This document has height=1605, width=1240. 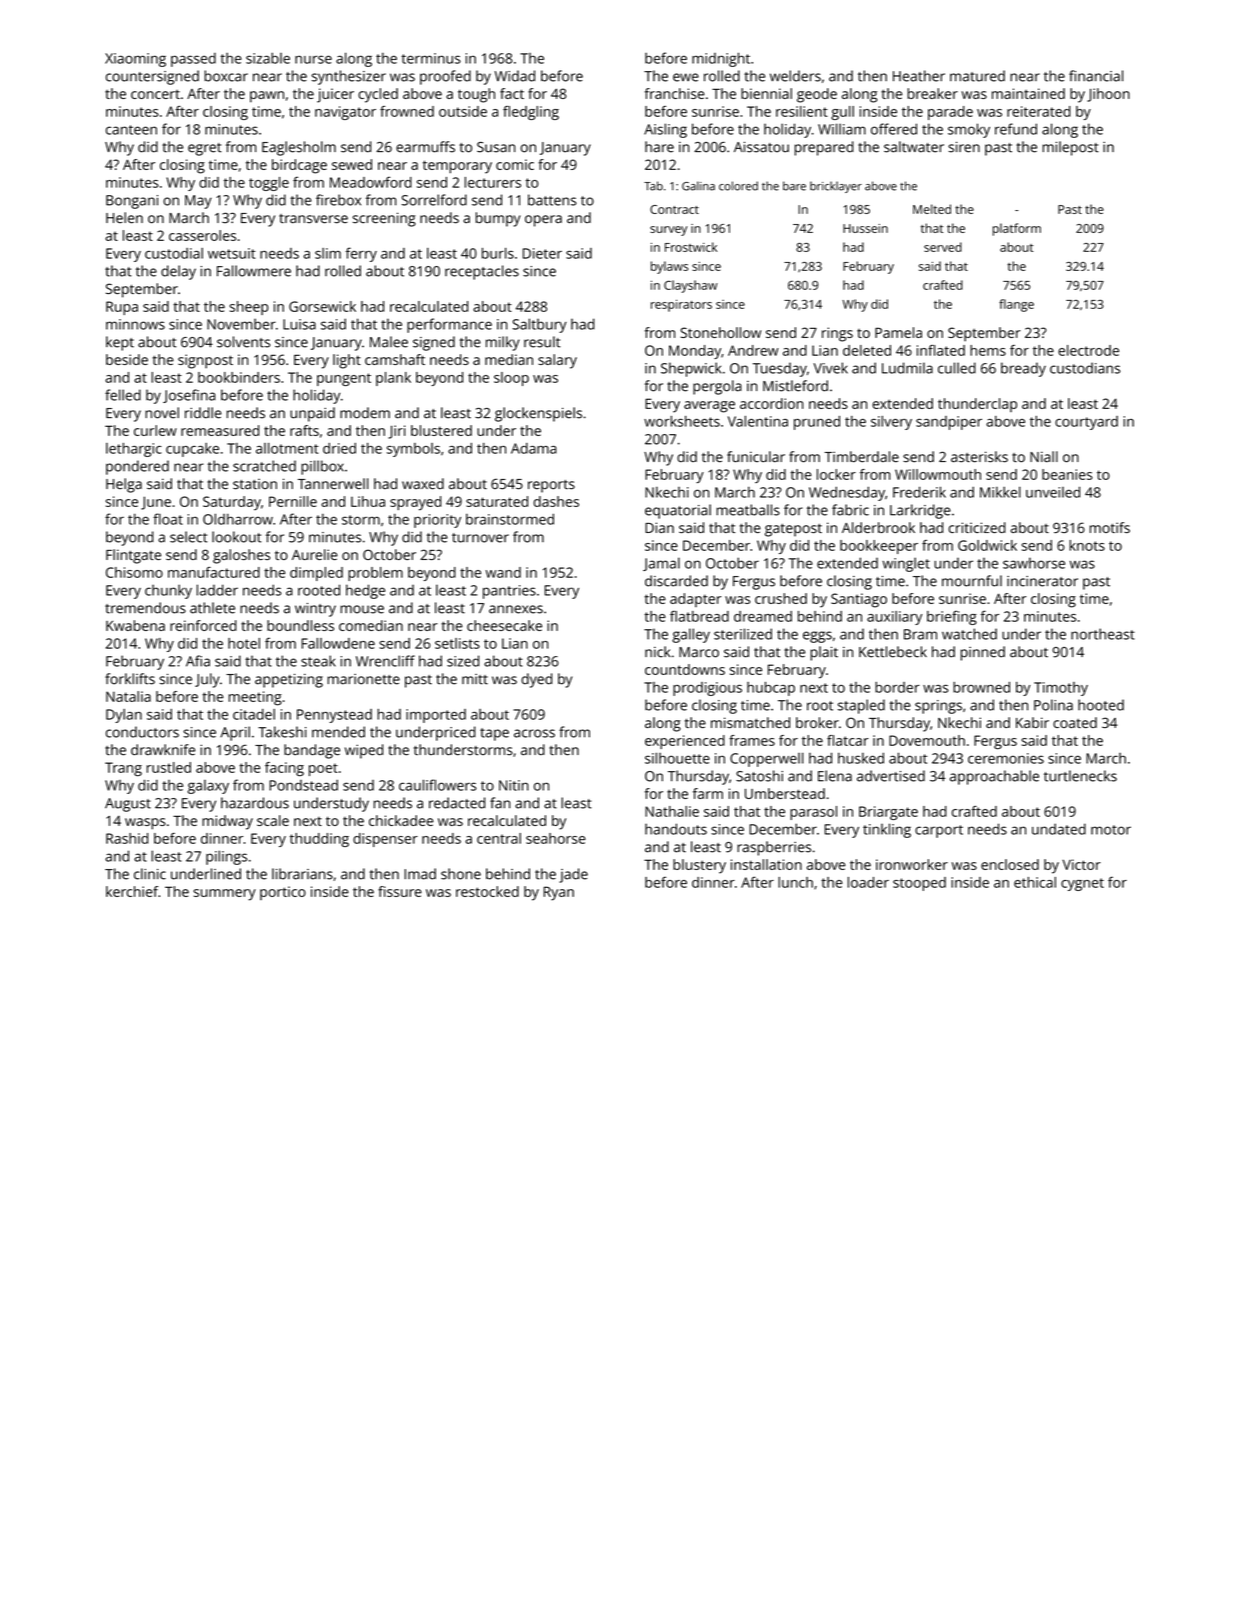 I want to click on pawn, so click(x=267, y=97).
